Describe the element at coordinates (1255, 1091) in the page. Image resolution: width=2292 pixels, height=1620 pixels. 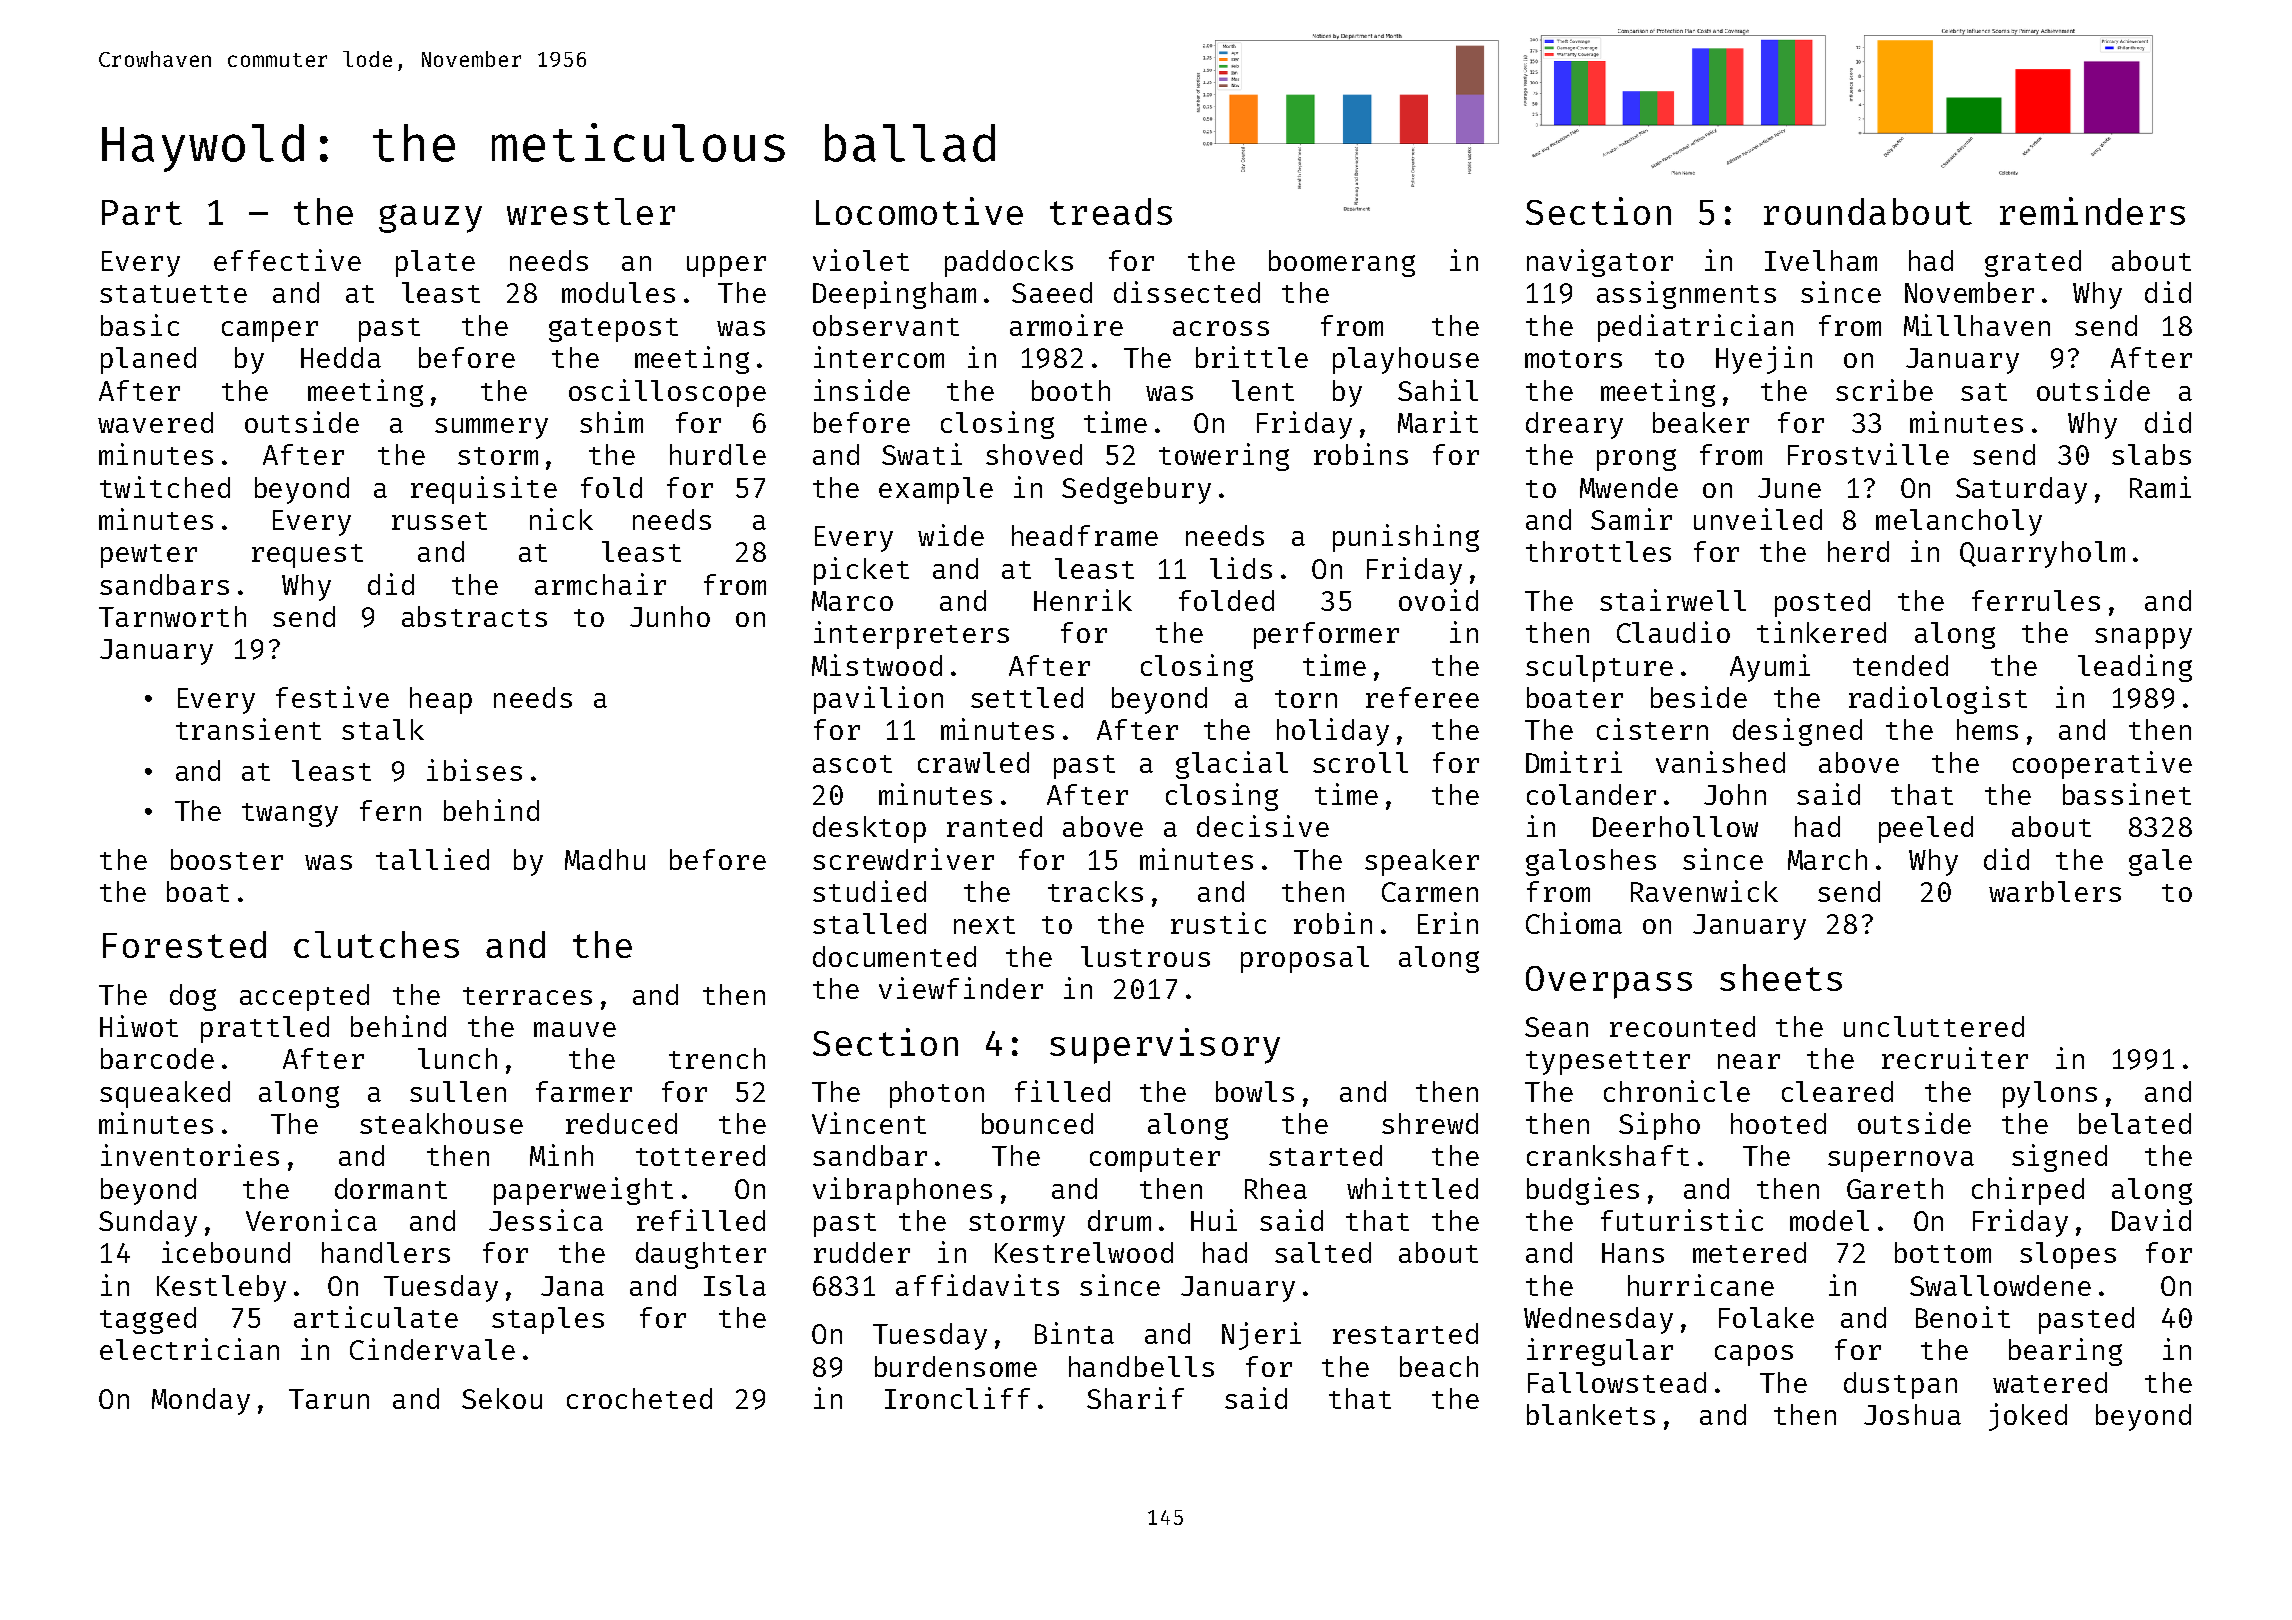
I see `bowls` at that location.
